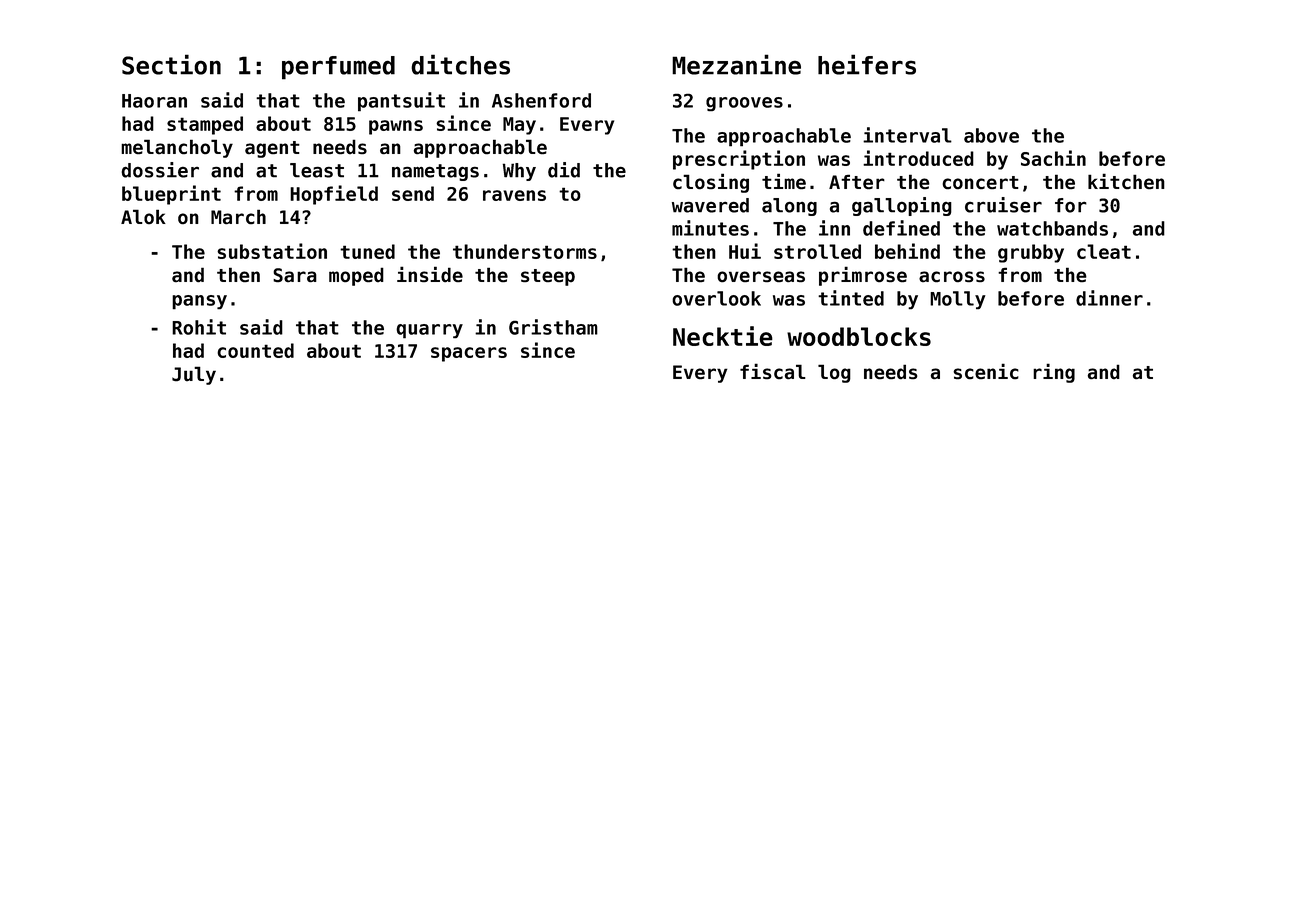 This screenshot has width=1308, height=924. I want to click on scenic, so click(986, 371).
